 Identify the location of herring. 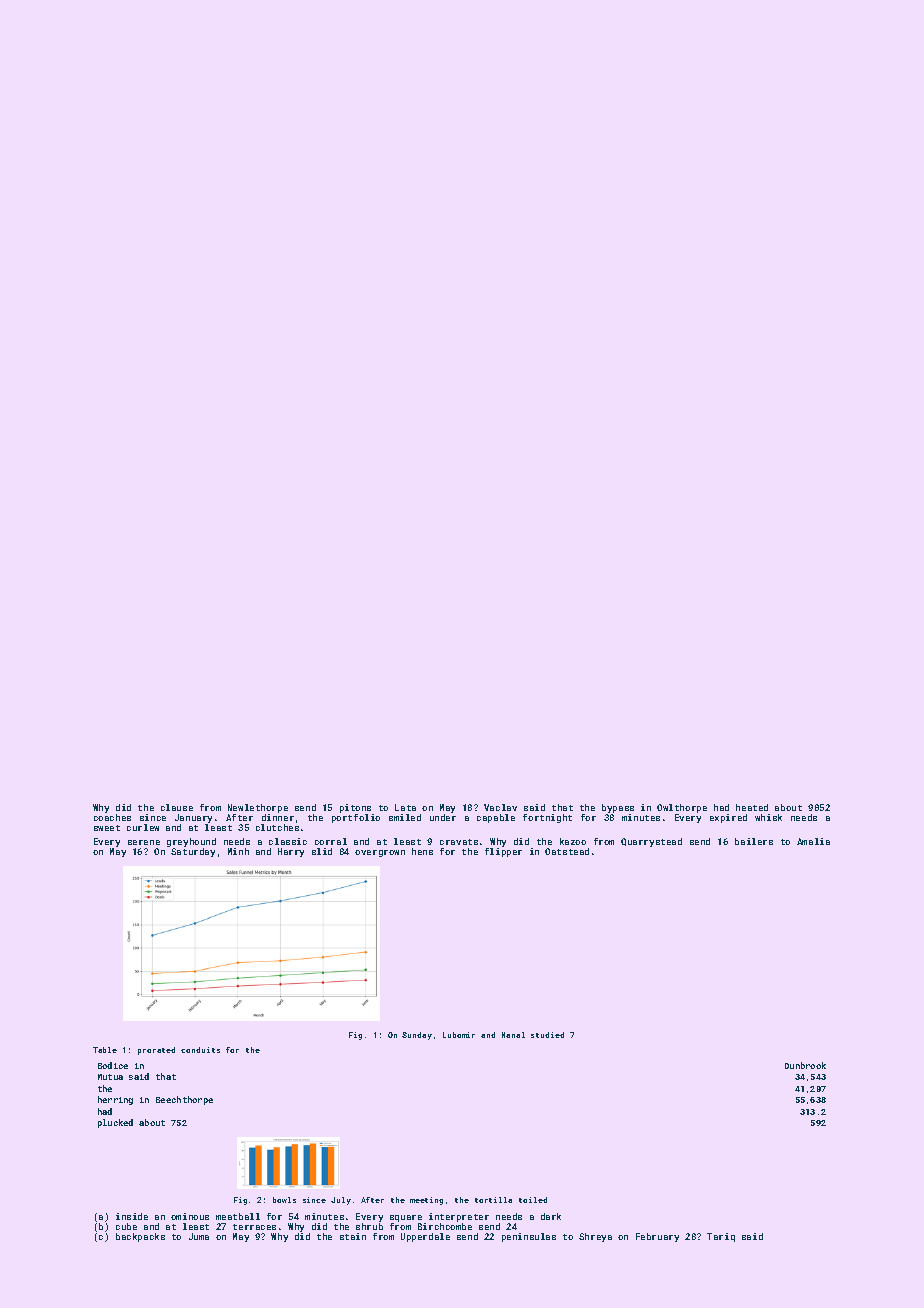
(115, 1100).
